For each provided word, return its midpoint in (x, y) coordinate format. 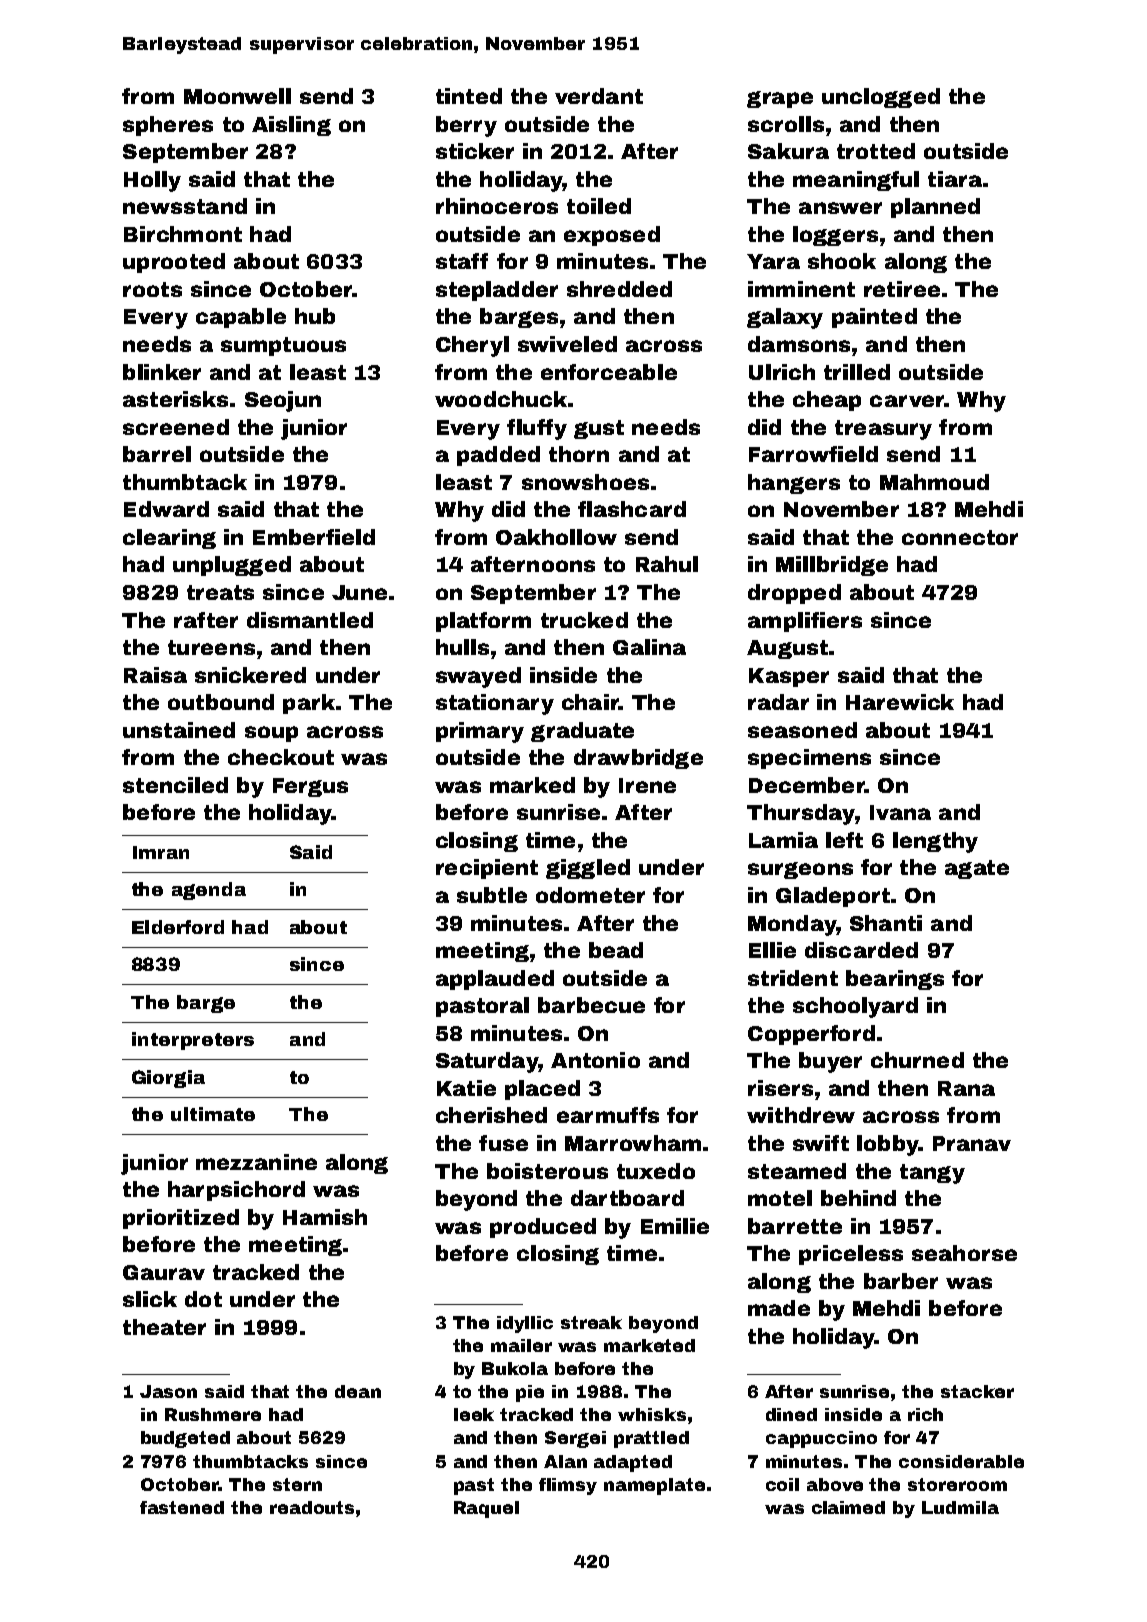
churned (917, 1060)
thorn (579, 454)
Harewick (900, 702)
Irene (647, 785)
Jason (168, 1391)
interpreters (193, 1041)
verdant (599, 96)
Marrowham (633, 1143)
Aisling (291, 126)
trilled (857, 372)
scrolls (786, 124)
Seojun (283, 401)
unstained (179, 730)
